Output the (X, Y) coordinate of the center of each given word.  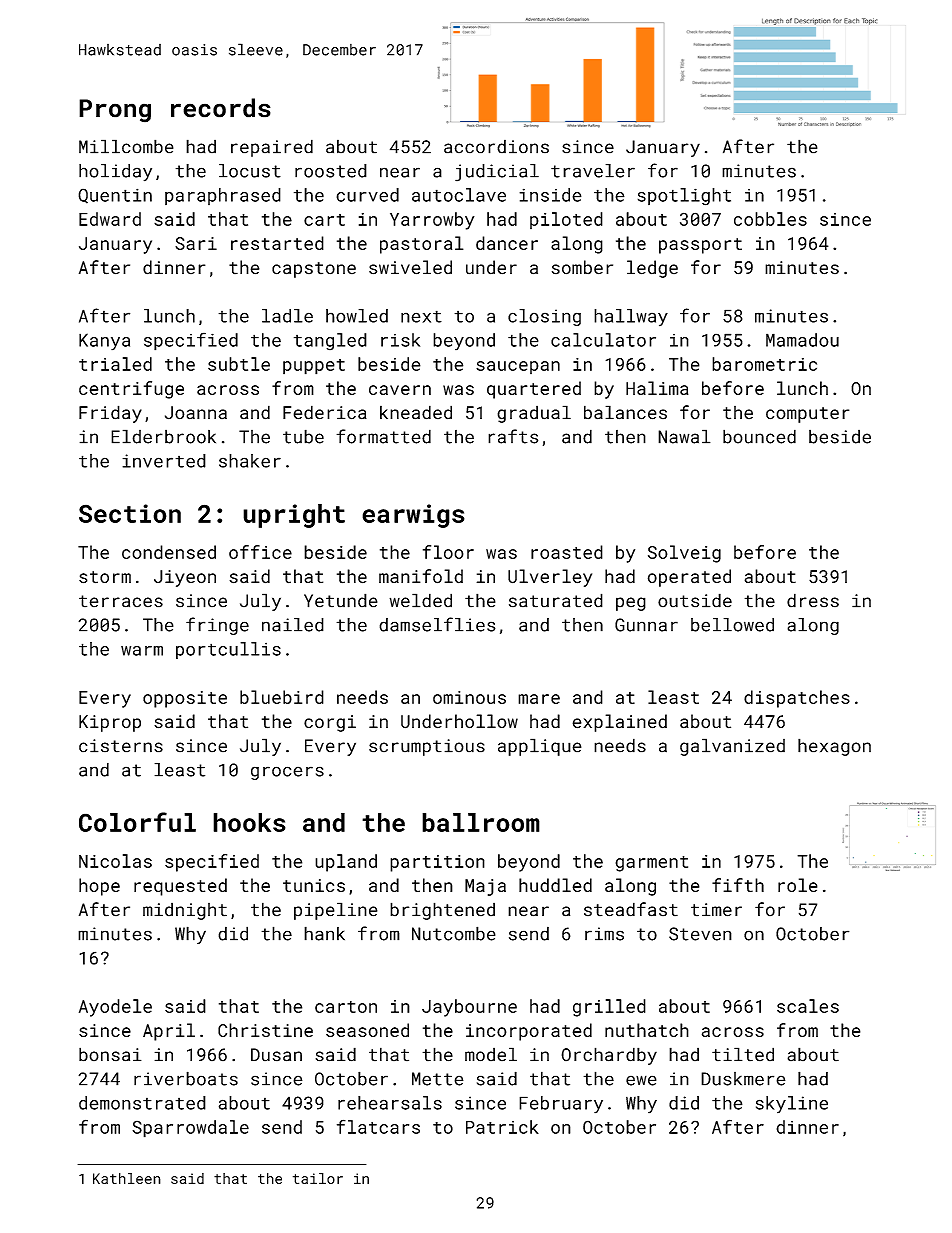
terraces (121, 601)
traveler (593, 171)
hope (99, 887)
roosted (331, 171)
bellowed (732, 625)
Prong (115, 111)
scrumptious (427, 747)
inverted (164, 461)
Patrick (502, 1127)
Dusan (276, 1055)
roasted (567, 552)
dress (813, 600)
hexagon (834, 747)
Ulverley (550, 578)
